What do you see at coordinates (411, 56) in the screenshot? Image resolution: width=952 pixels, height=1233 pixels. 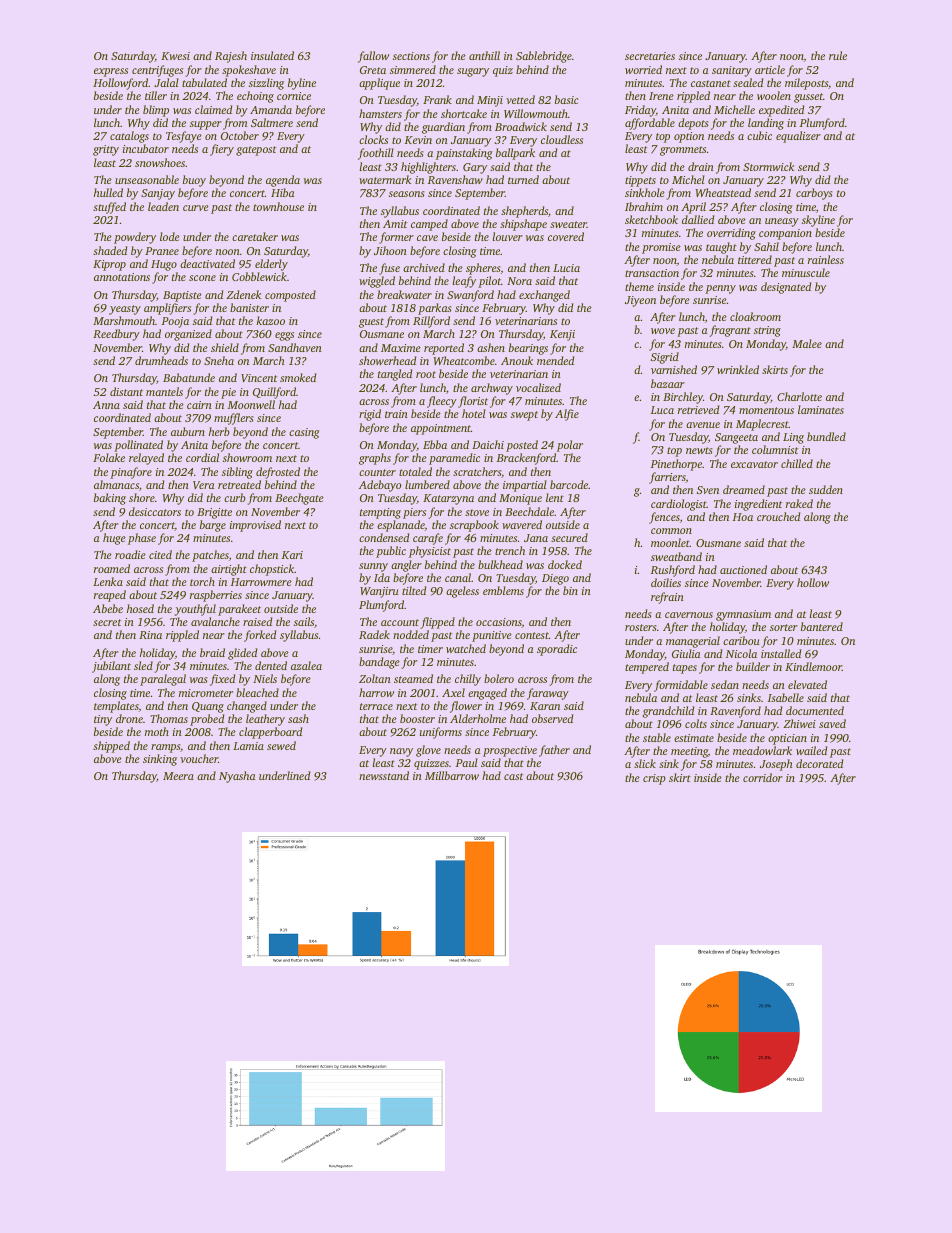 I see `sections` at bounding box center [411, 56].
